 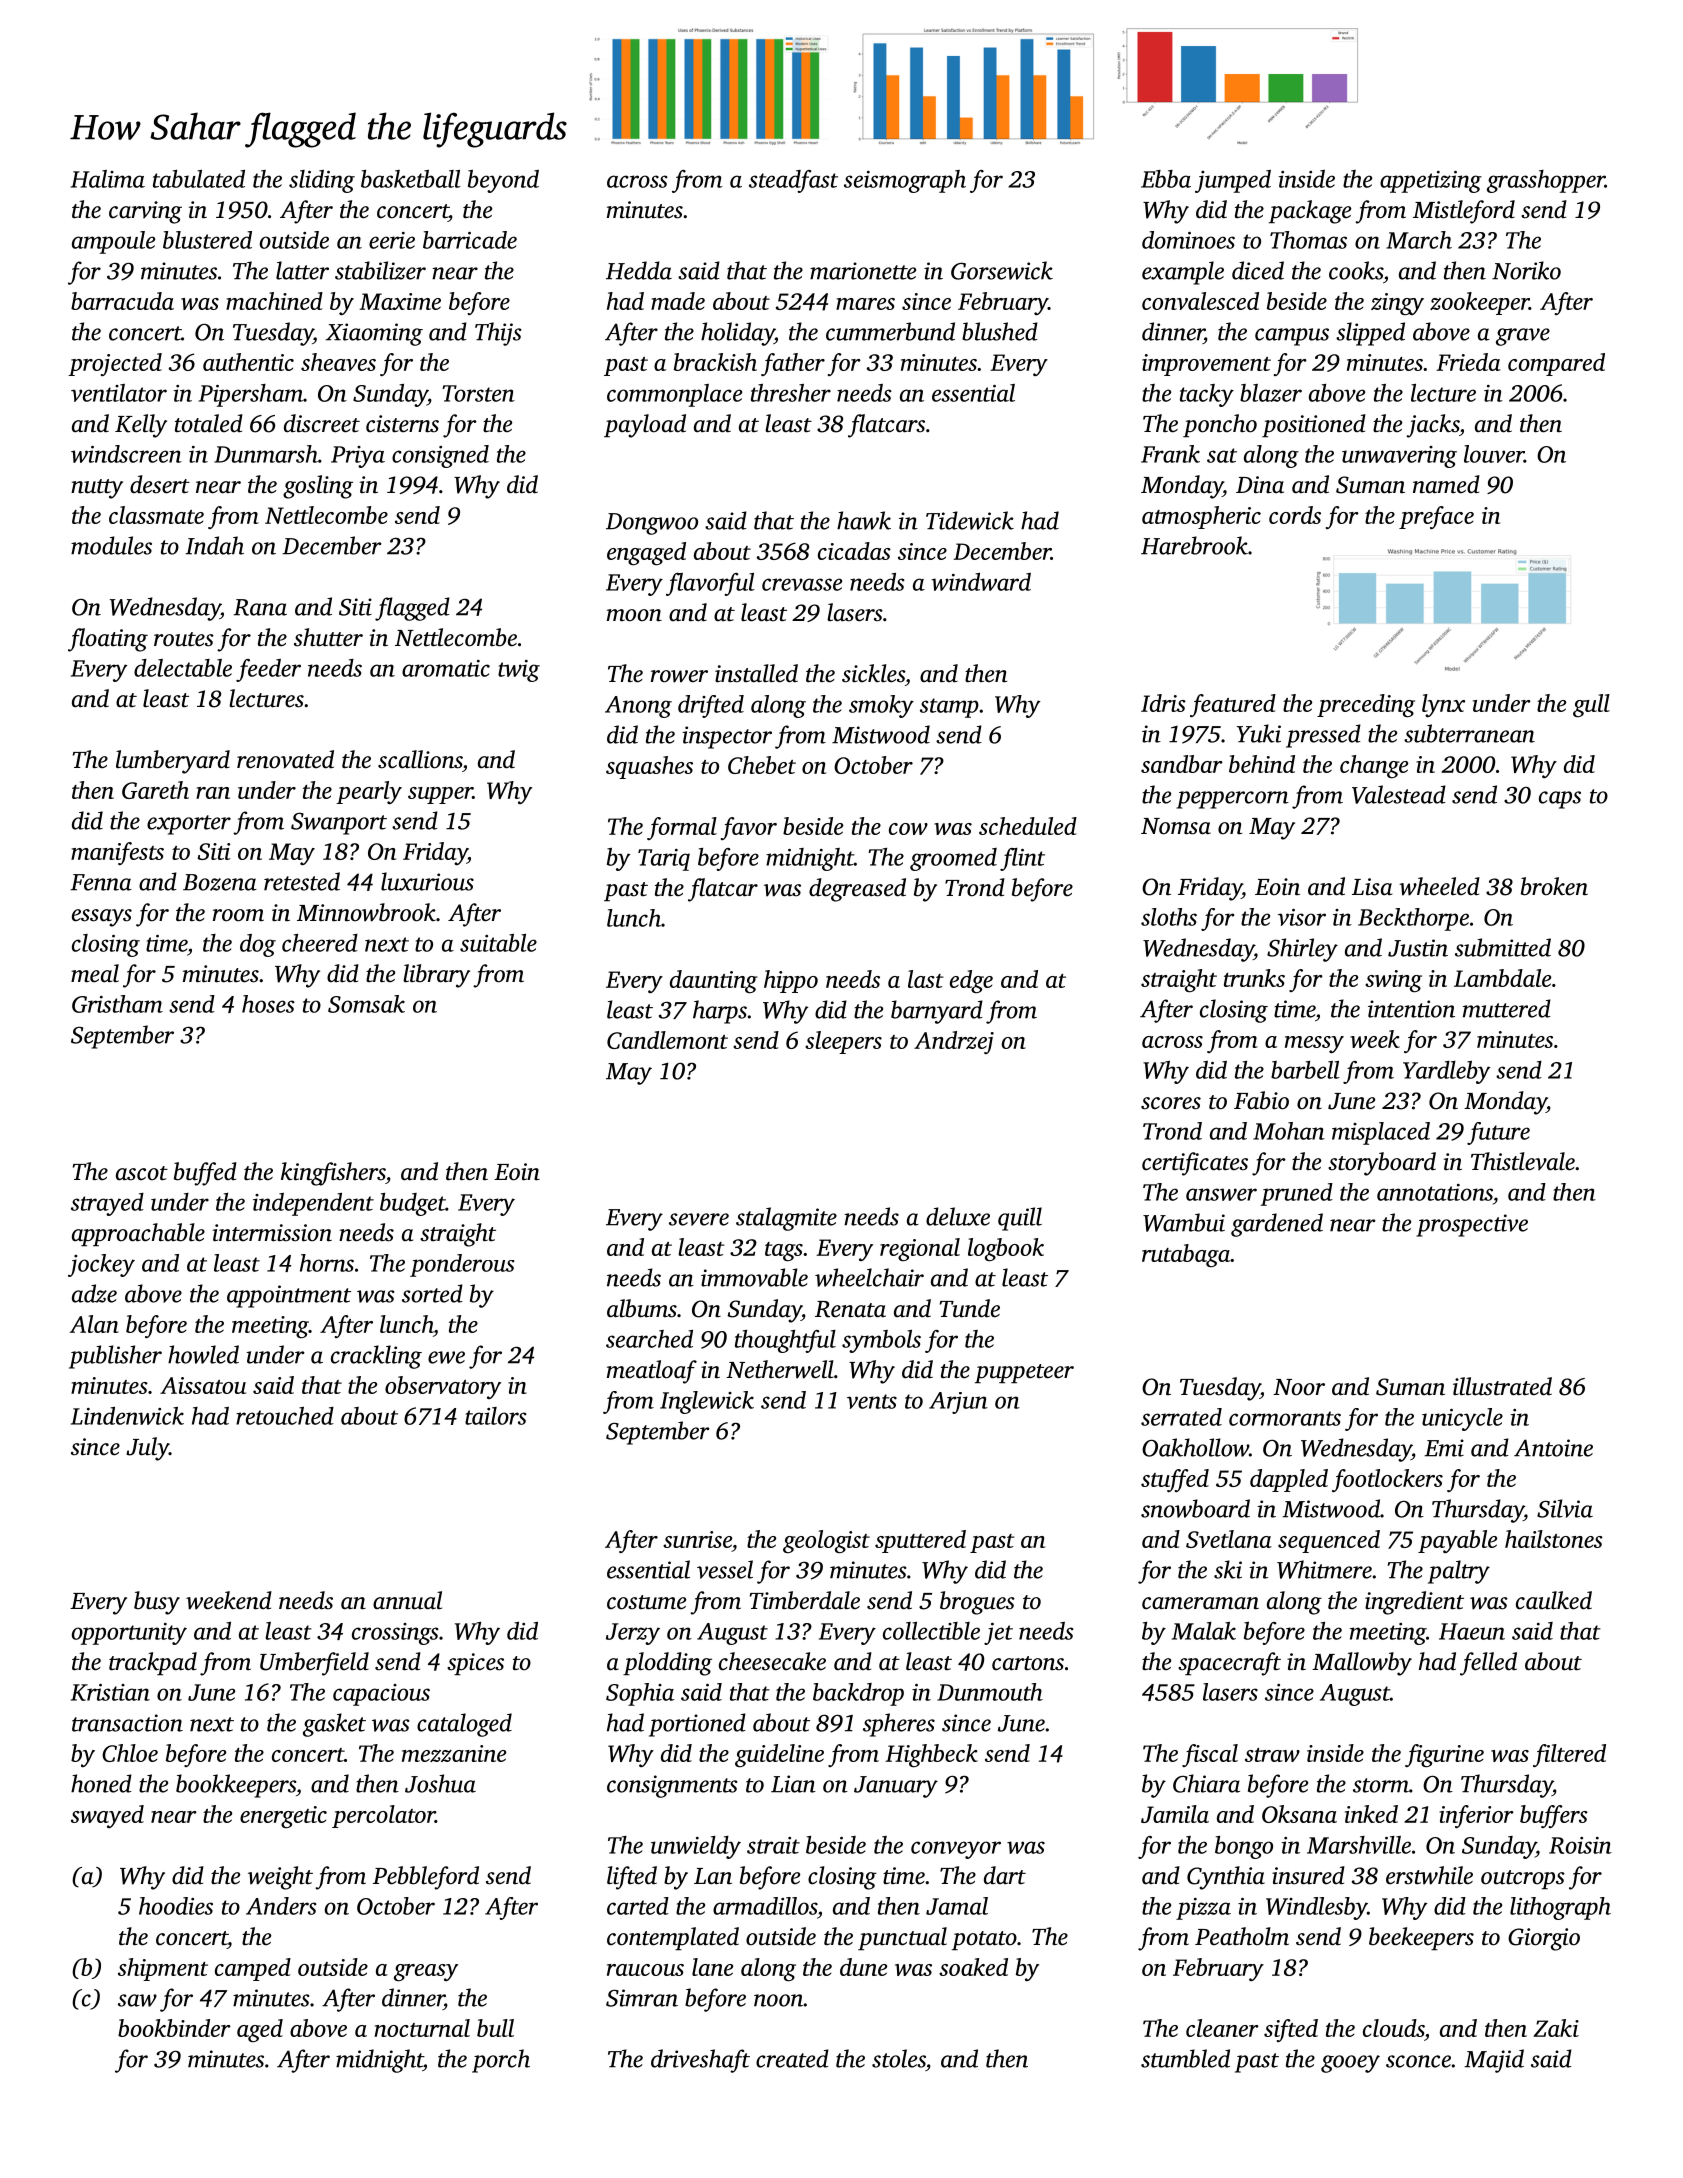 What do you see at coordinates (1291, 2030) in the screenshot?
I see `sifted` at bounding box center [1291, 2030].
